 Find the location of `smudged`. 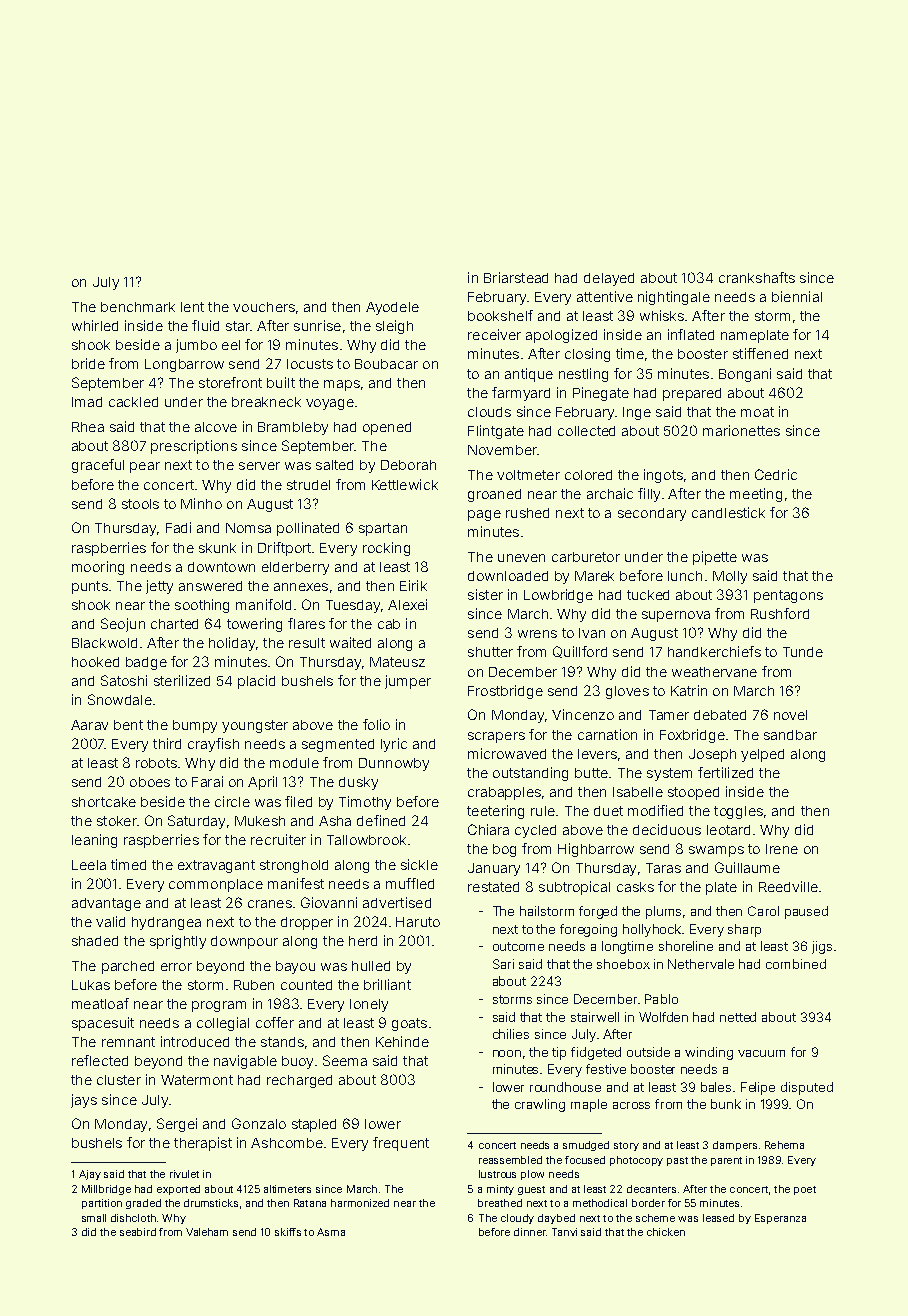

smudged is located at coordinates (586, 1146).
